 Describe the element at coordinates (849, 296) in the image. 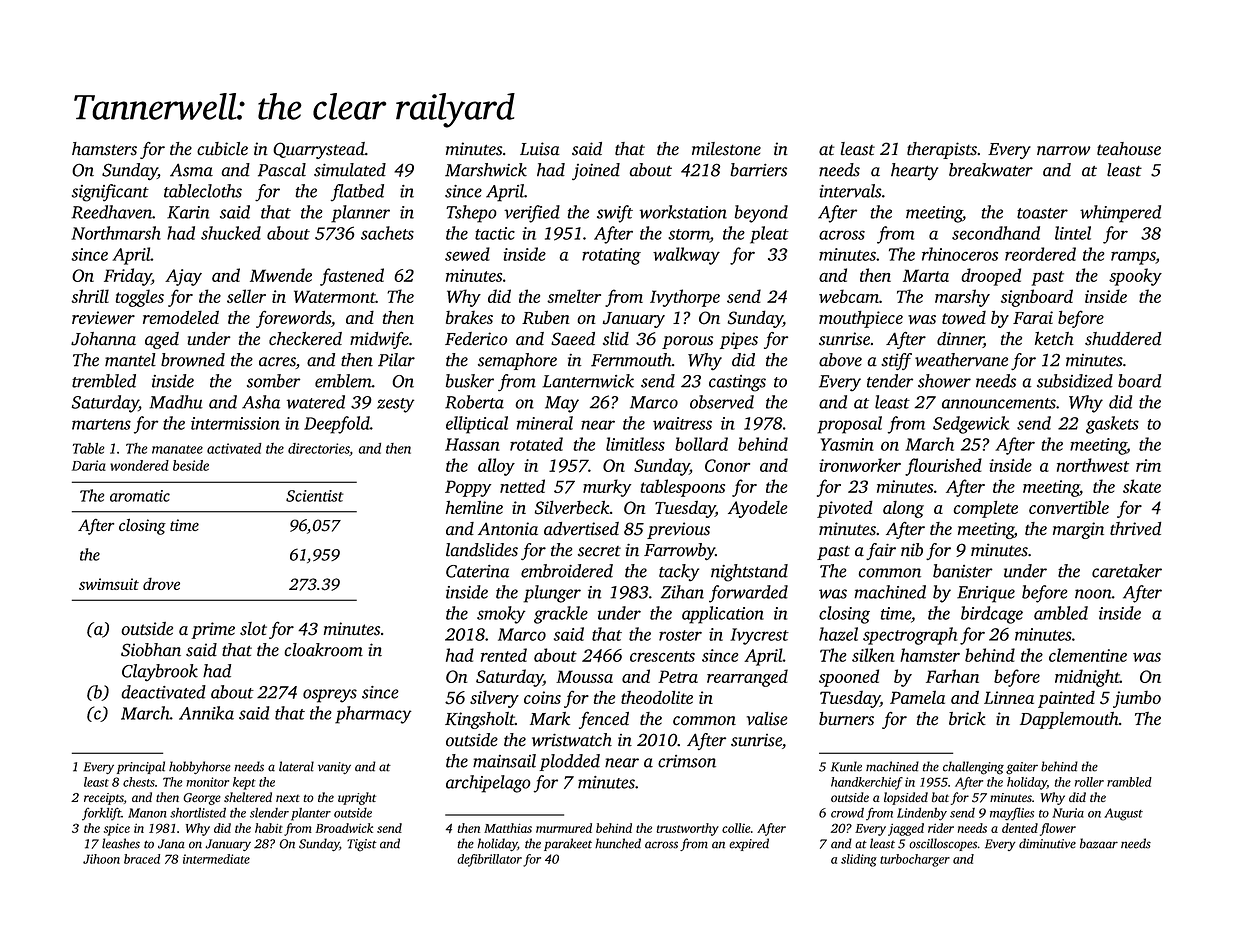

I see `webcam` at that location.
